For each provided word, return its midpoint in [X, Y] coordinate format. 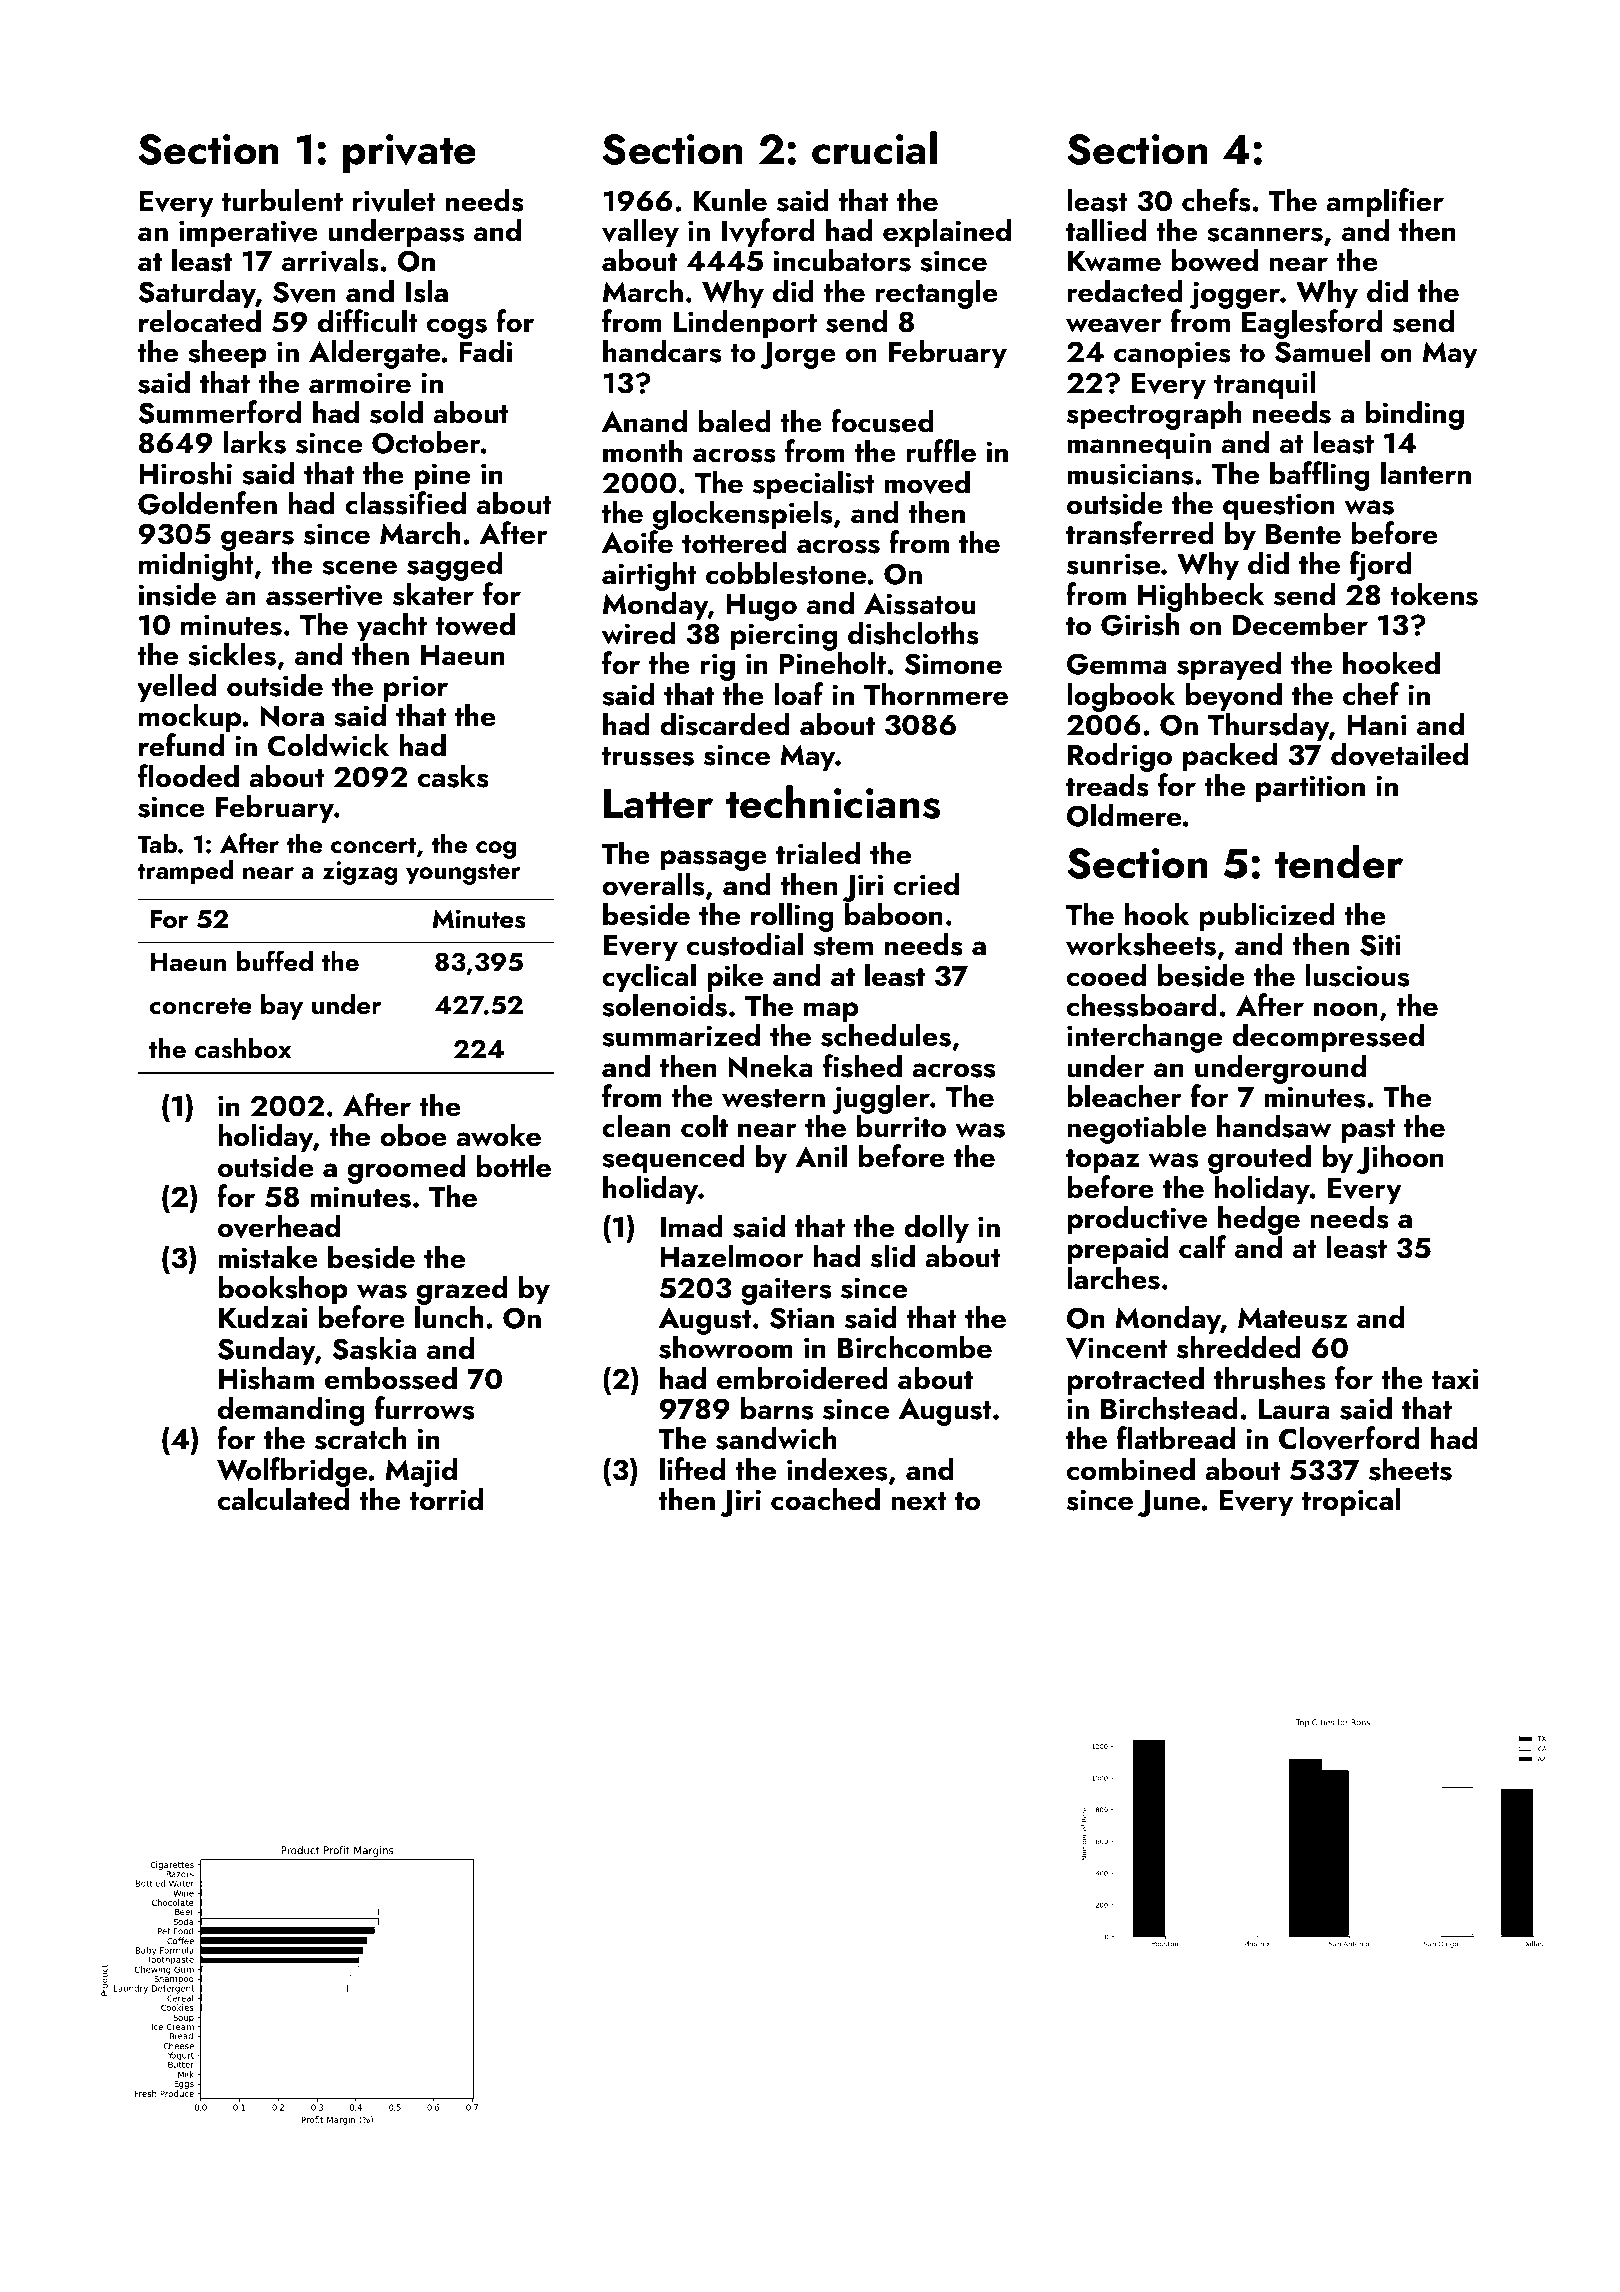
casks [453, 776]
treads [1107, 785]
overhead [279, 1226]
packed [1230, 757]
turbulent [282, 200]
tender [1339, 862]
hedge [1259, 1220]
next [919, 1501]
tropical [1351, 1502]
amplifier [1385, 203]
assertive [324, 595]
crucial [874, 148]
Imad [691, 1226]
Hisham [266, 1378]
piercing [785, 637]
